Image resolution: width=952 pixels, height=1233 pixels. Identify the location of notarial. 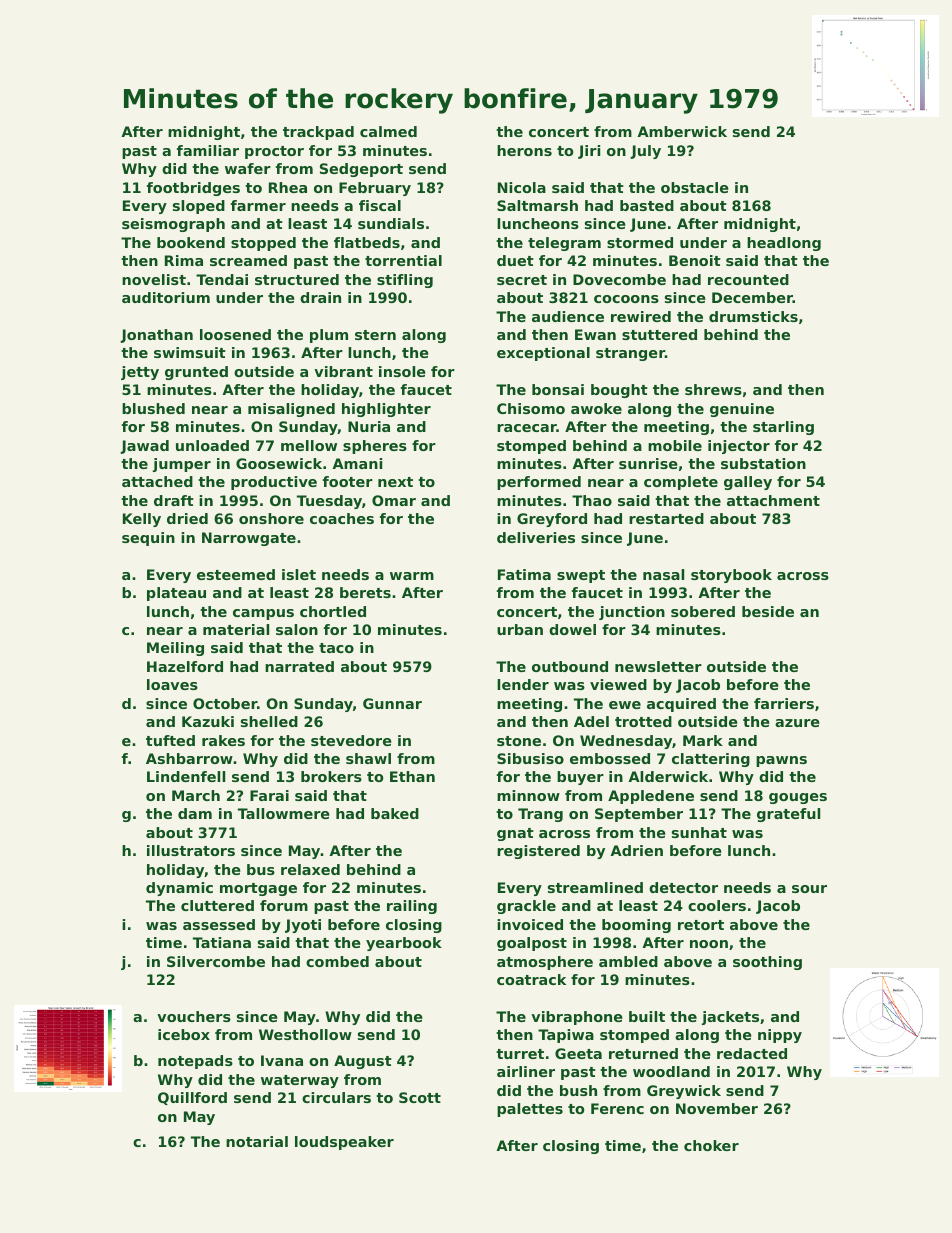
(257, 1141).
